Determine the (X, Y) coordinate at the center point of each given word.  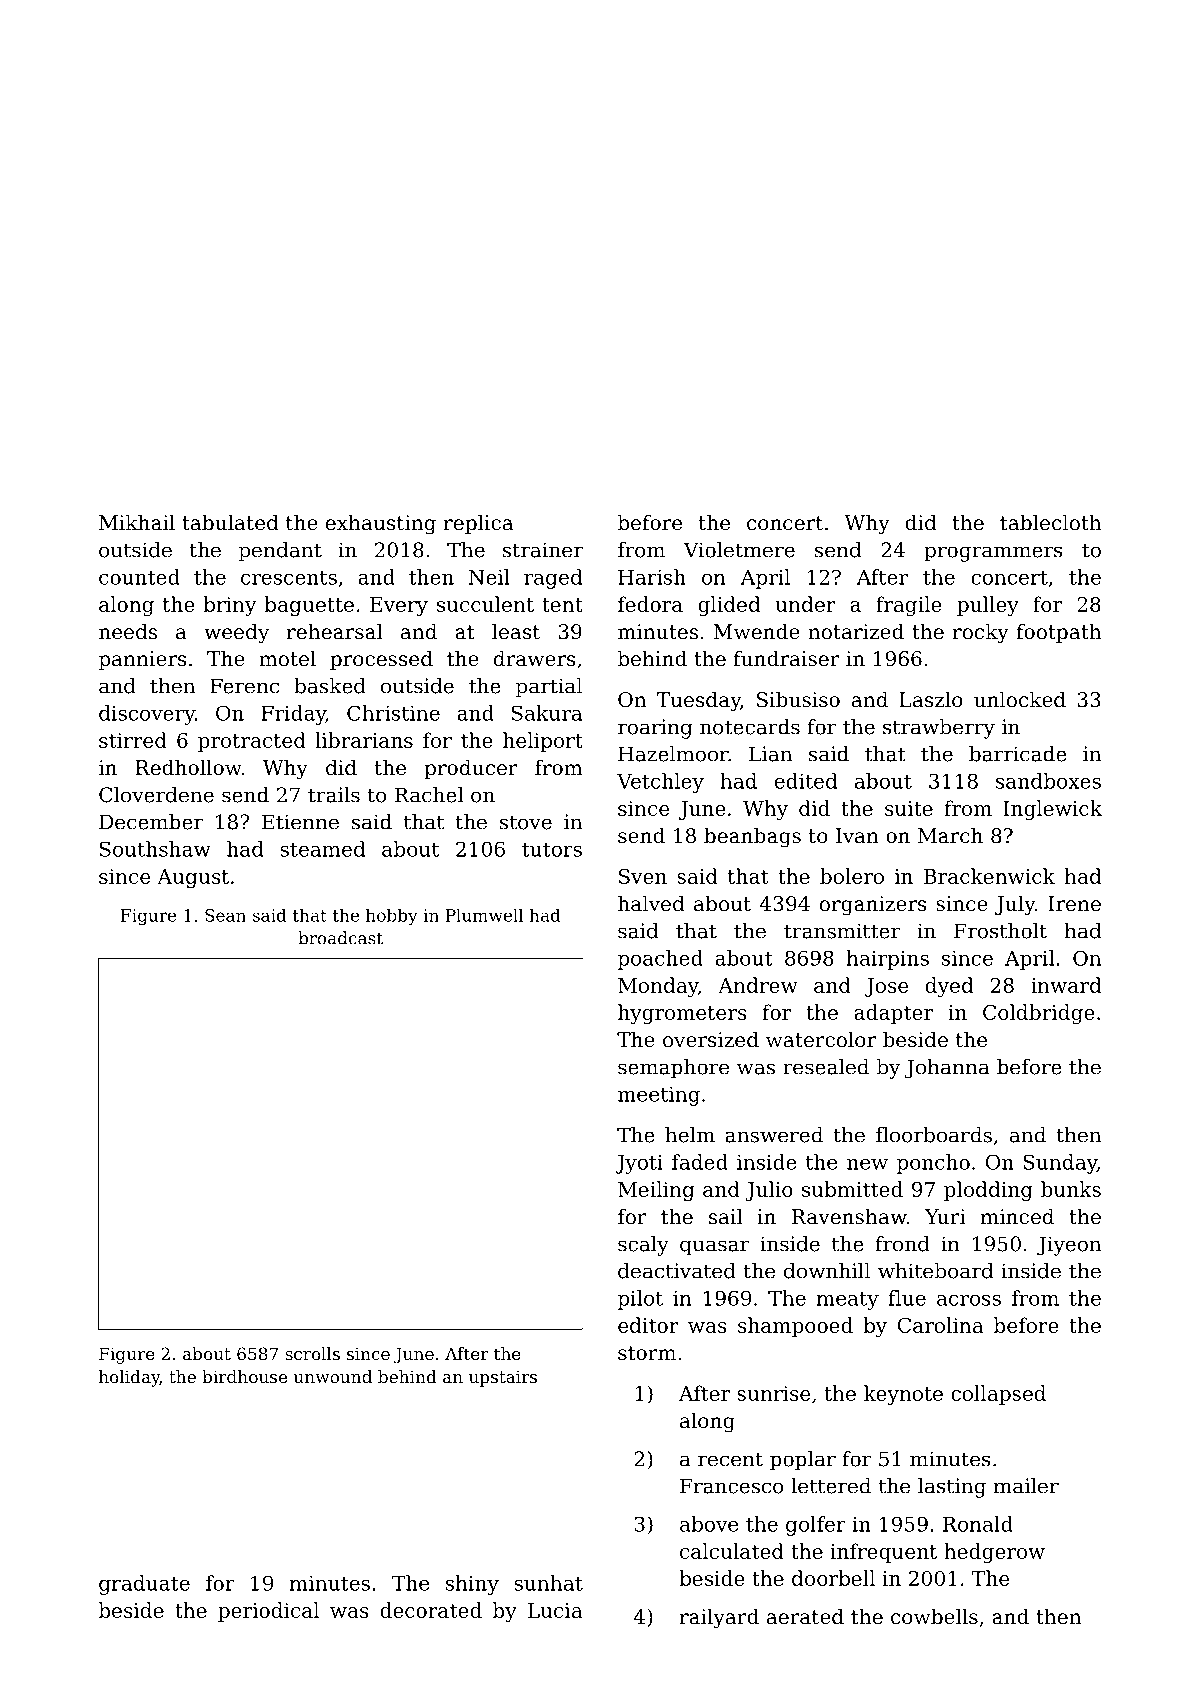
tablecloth (1050, 522)
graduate (144, 1585)
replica (478, 524)
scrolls (312, 1353)
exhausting (381, 524)
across (969, 1300)
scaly (643, 1246)
